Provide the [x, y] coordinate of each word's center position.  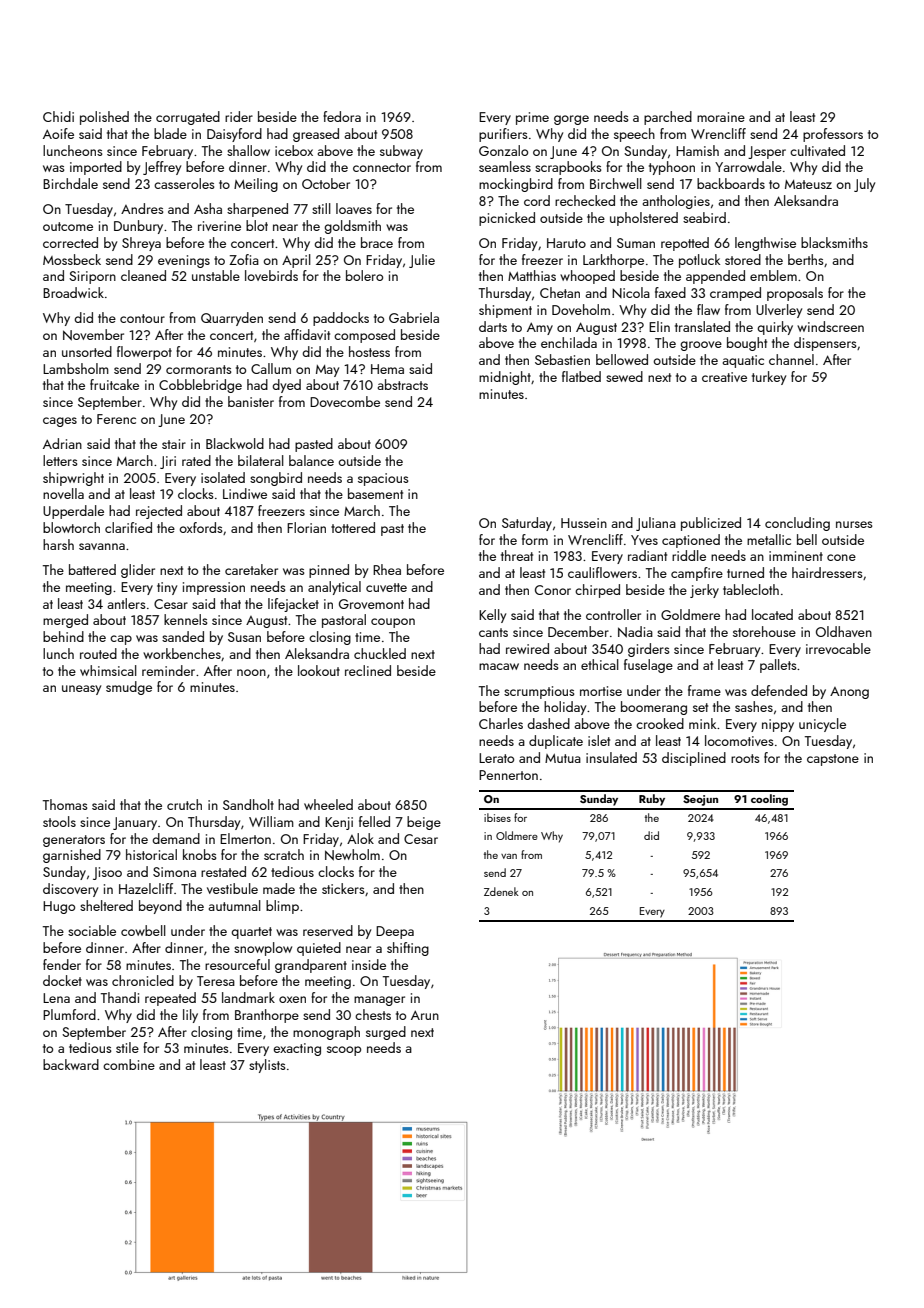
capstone [833, 760]
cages [60, 422]
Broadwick [73, 292]
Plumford [69, 1014]
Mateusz [808, 184]
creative [724, 377]
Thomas [65, 804]
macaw [499, 666]
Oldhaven [844, 631]
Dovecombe [345, 401]
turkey [769, 378]
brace [377, 242]
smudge [129, 688]
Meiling [256, 185]
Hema [387, 369]
